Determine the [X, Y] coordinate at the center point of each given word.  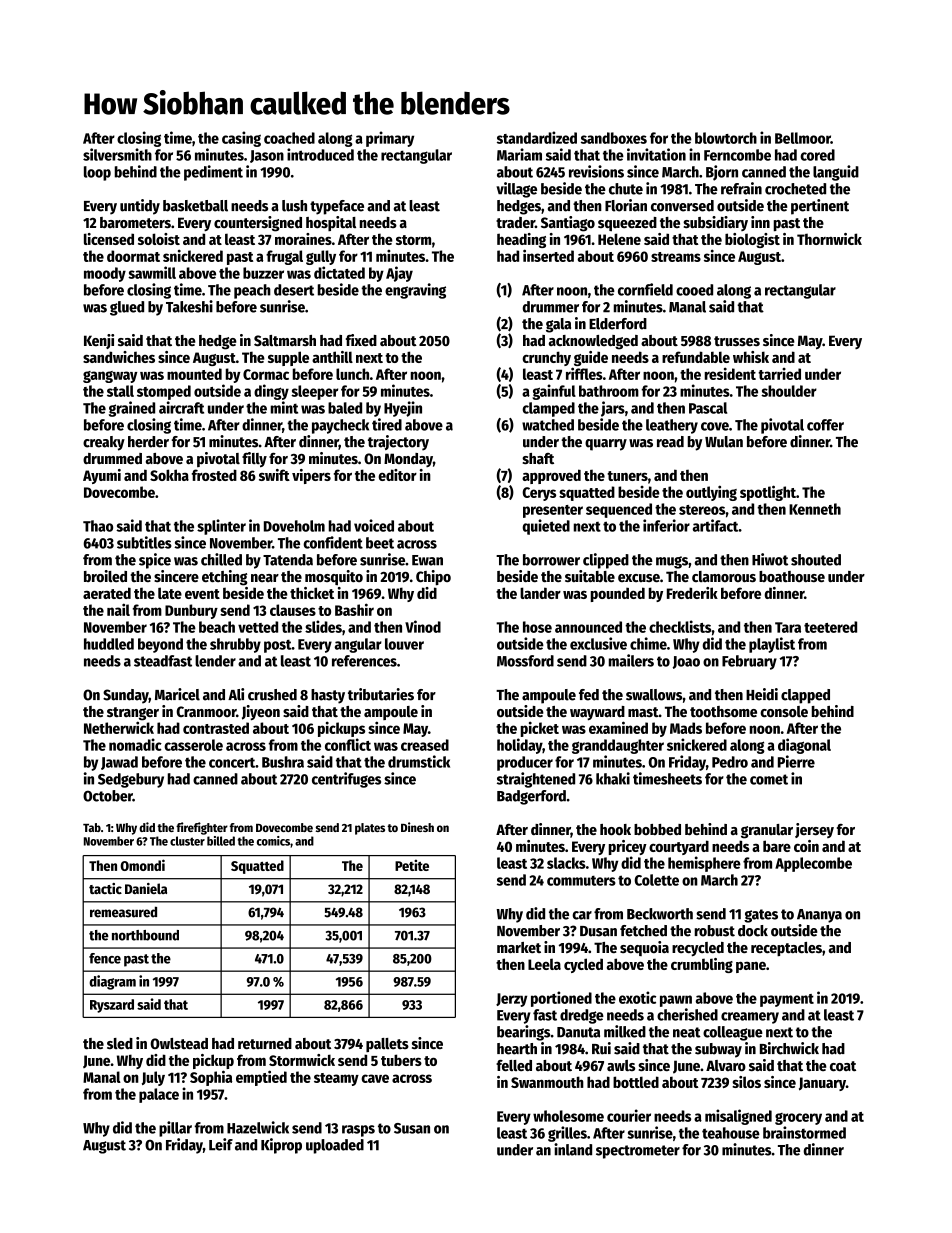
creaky [104, 443]
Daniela [146, 888]
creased [425, 745]
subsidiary [715, 223]
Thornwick [829, 239]
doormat [133, 256]
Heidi [762, 694]
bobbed [657, 829]
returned [265, 1043]
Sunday [126, 696]
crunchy [546, 358]
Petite [412, 865]
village [516, 190]
